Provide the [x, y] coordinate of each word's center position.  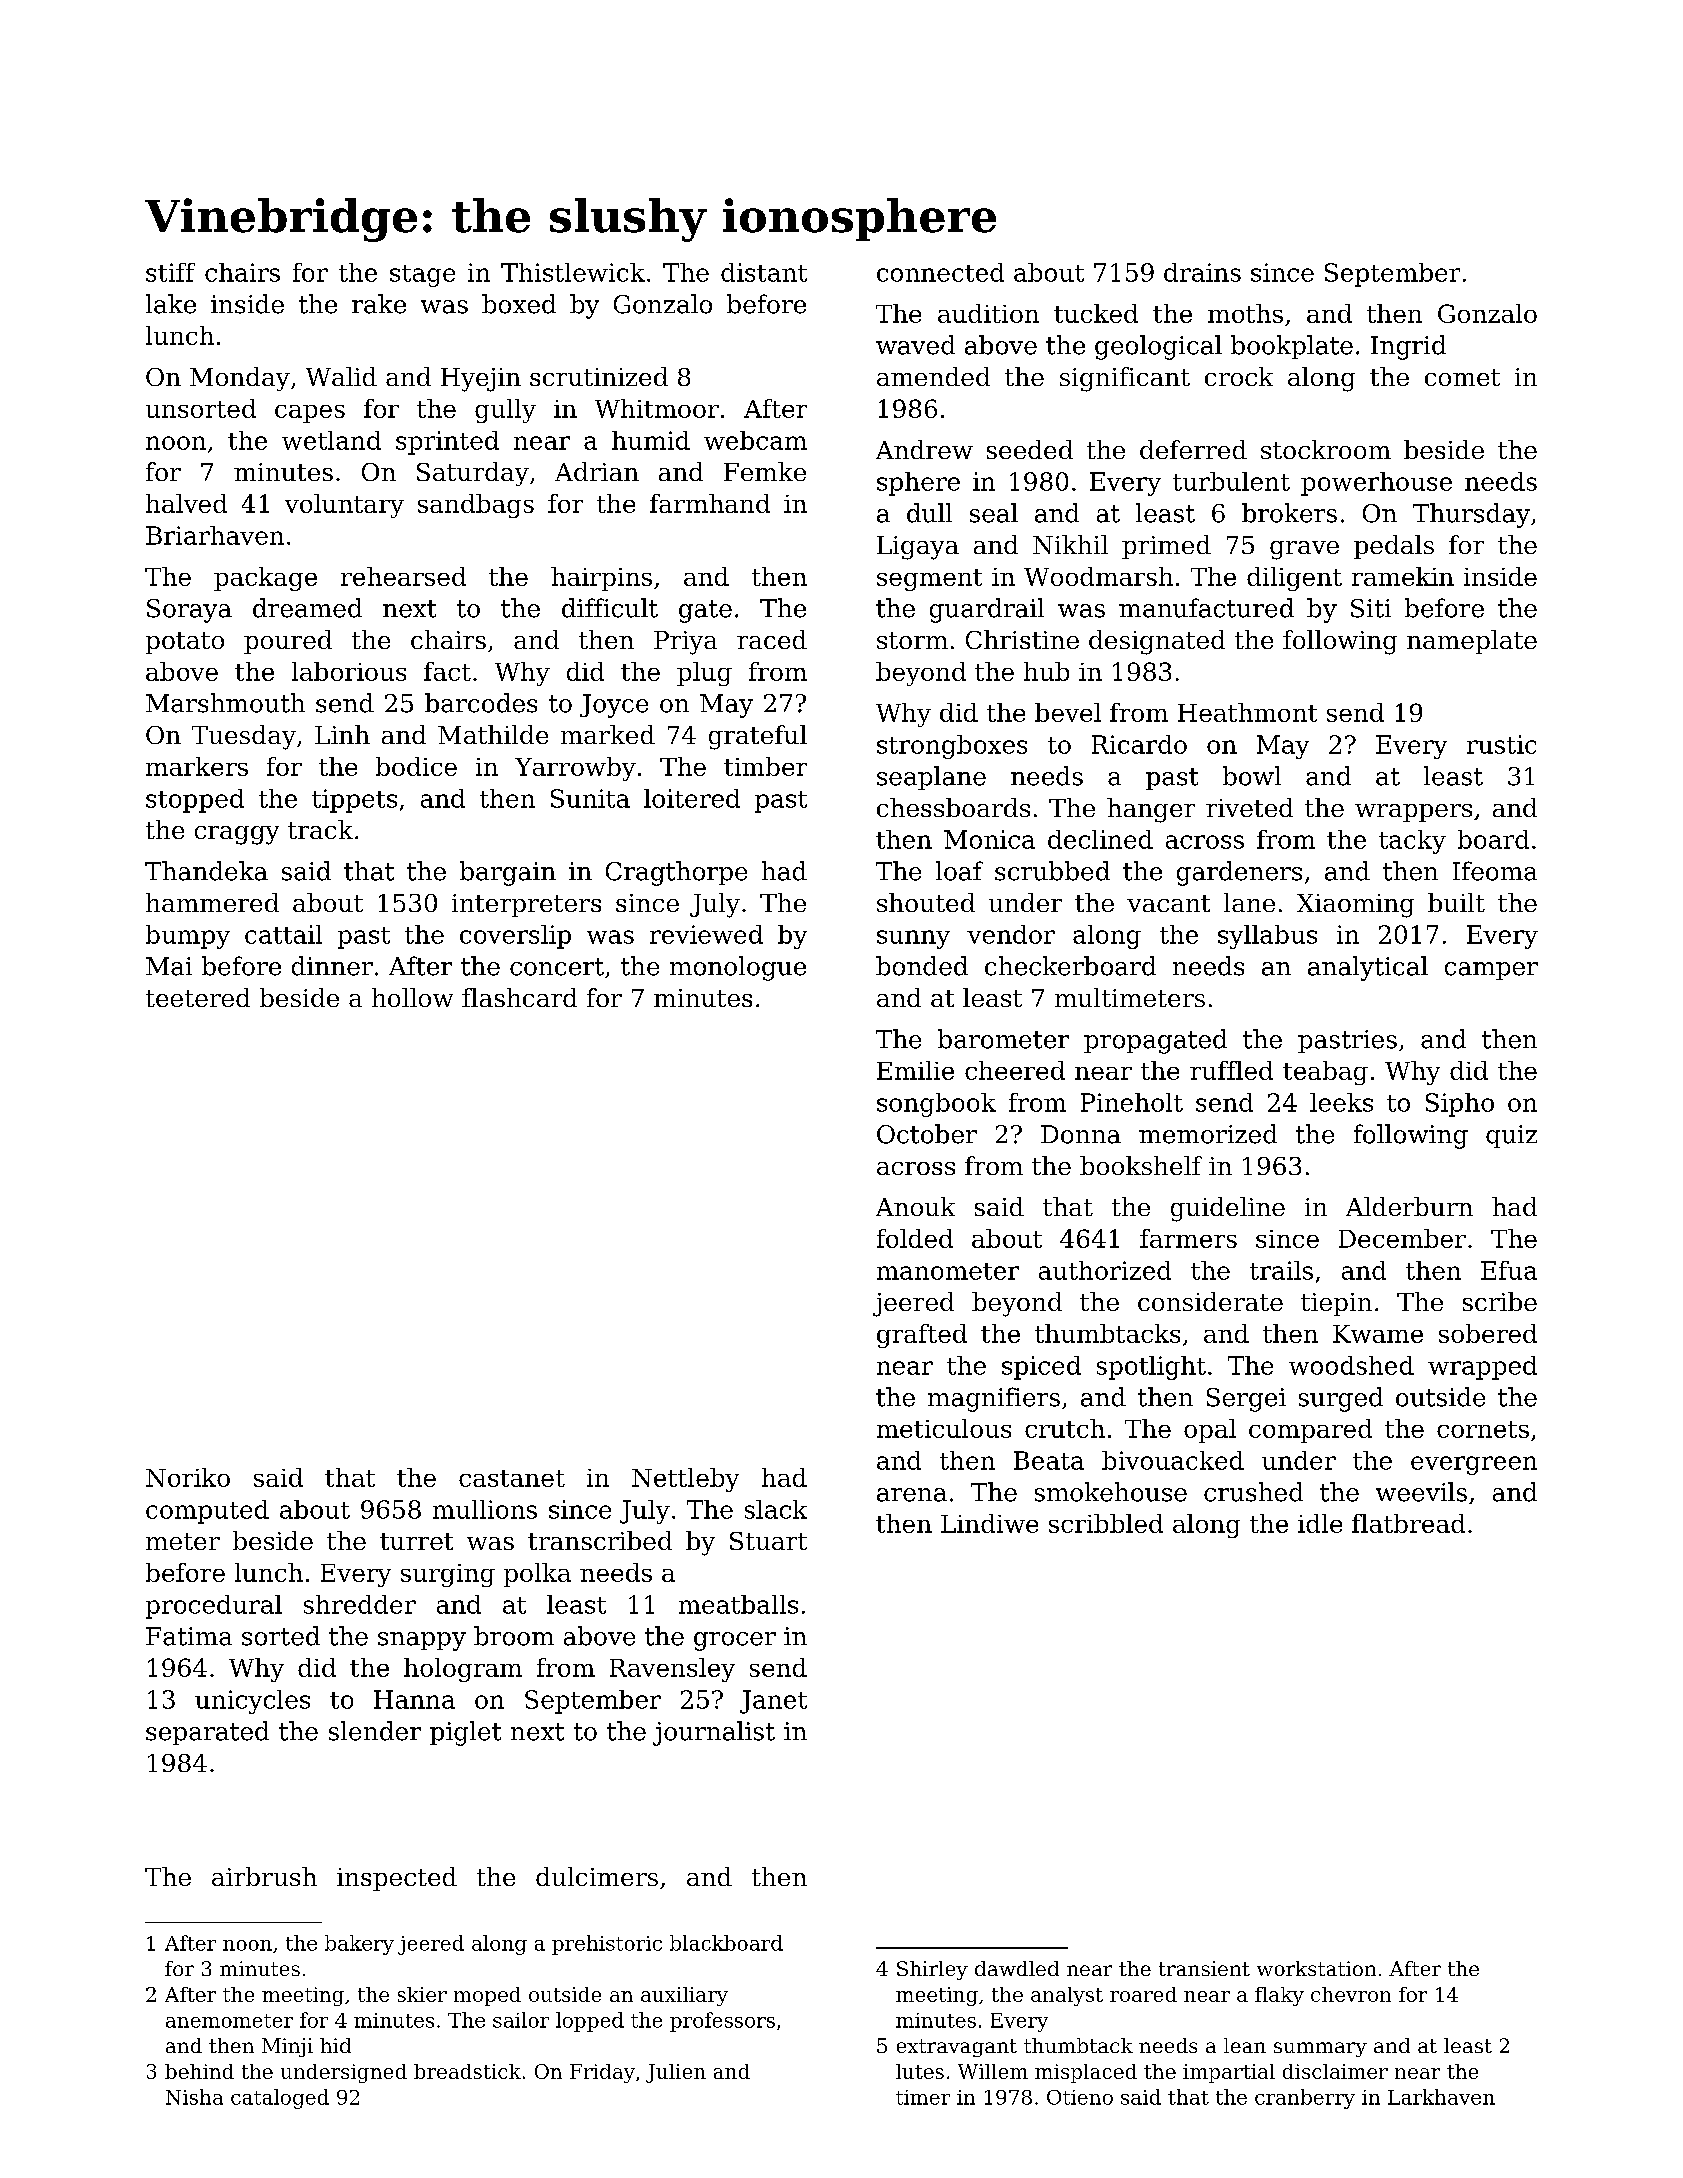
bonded [922, 966]
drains [1202, 272]
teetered [198, 997]
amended [933, 376]
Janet [773, 1702]
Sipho [1460, 1105]
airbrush [264, 1876]
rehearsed [403, 576]
